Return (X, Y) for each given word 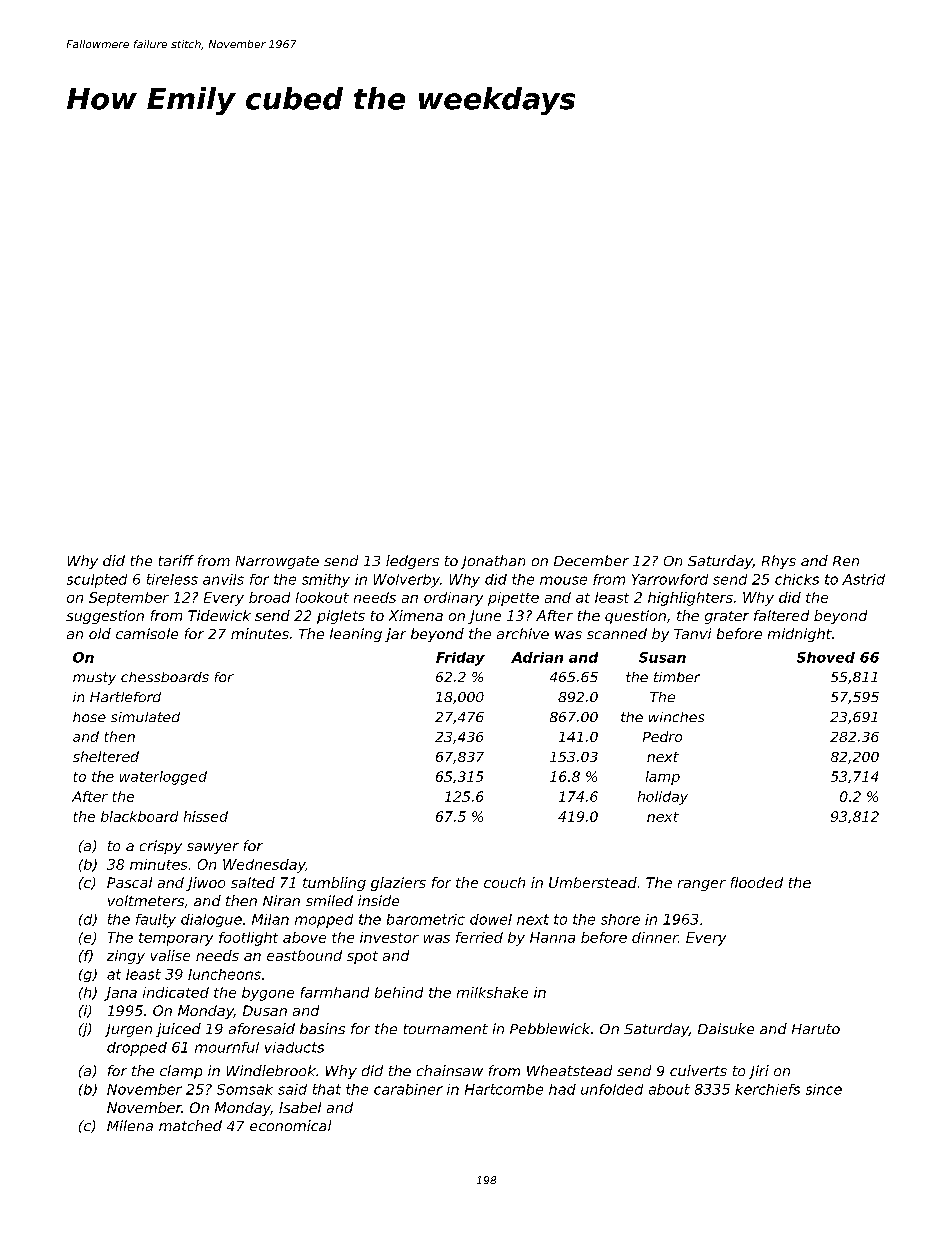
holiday (663, 798)
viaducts (294, 1047)
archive (523, 633)
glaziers (398, 884)
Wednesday (264, 866)
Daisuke (726, 1028)
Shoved (826, 657)
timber (677, 677)
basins (322, 1028)
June (484, 617)
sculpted (97, 581)
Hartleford (125, 697)
